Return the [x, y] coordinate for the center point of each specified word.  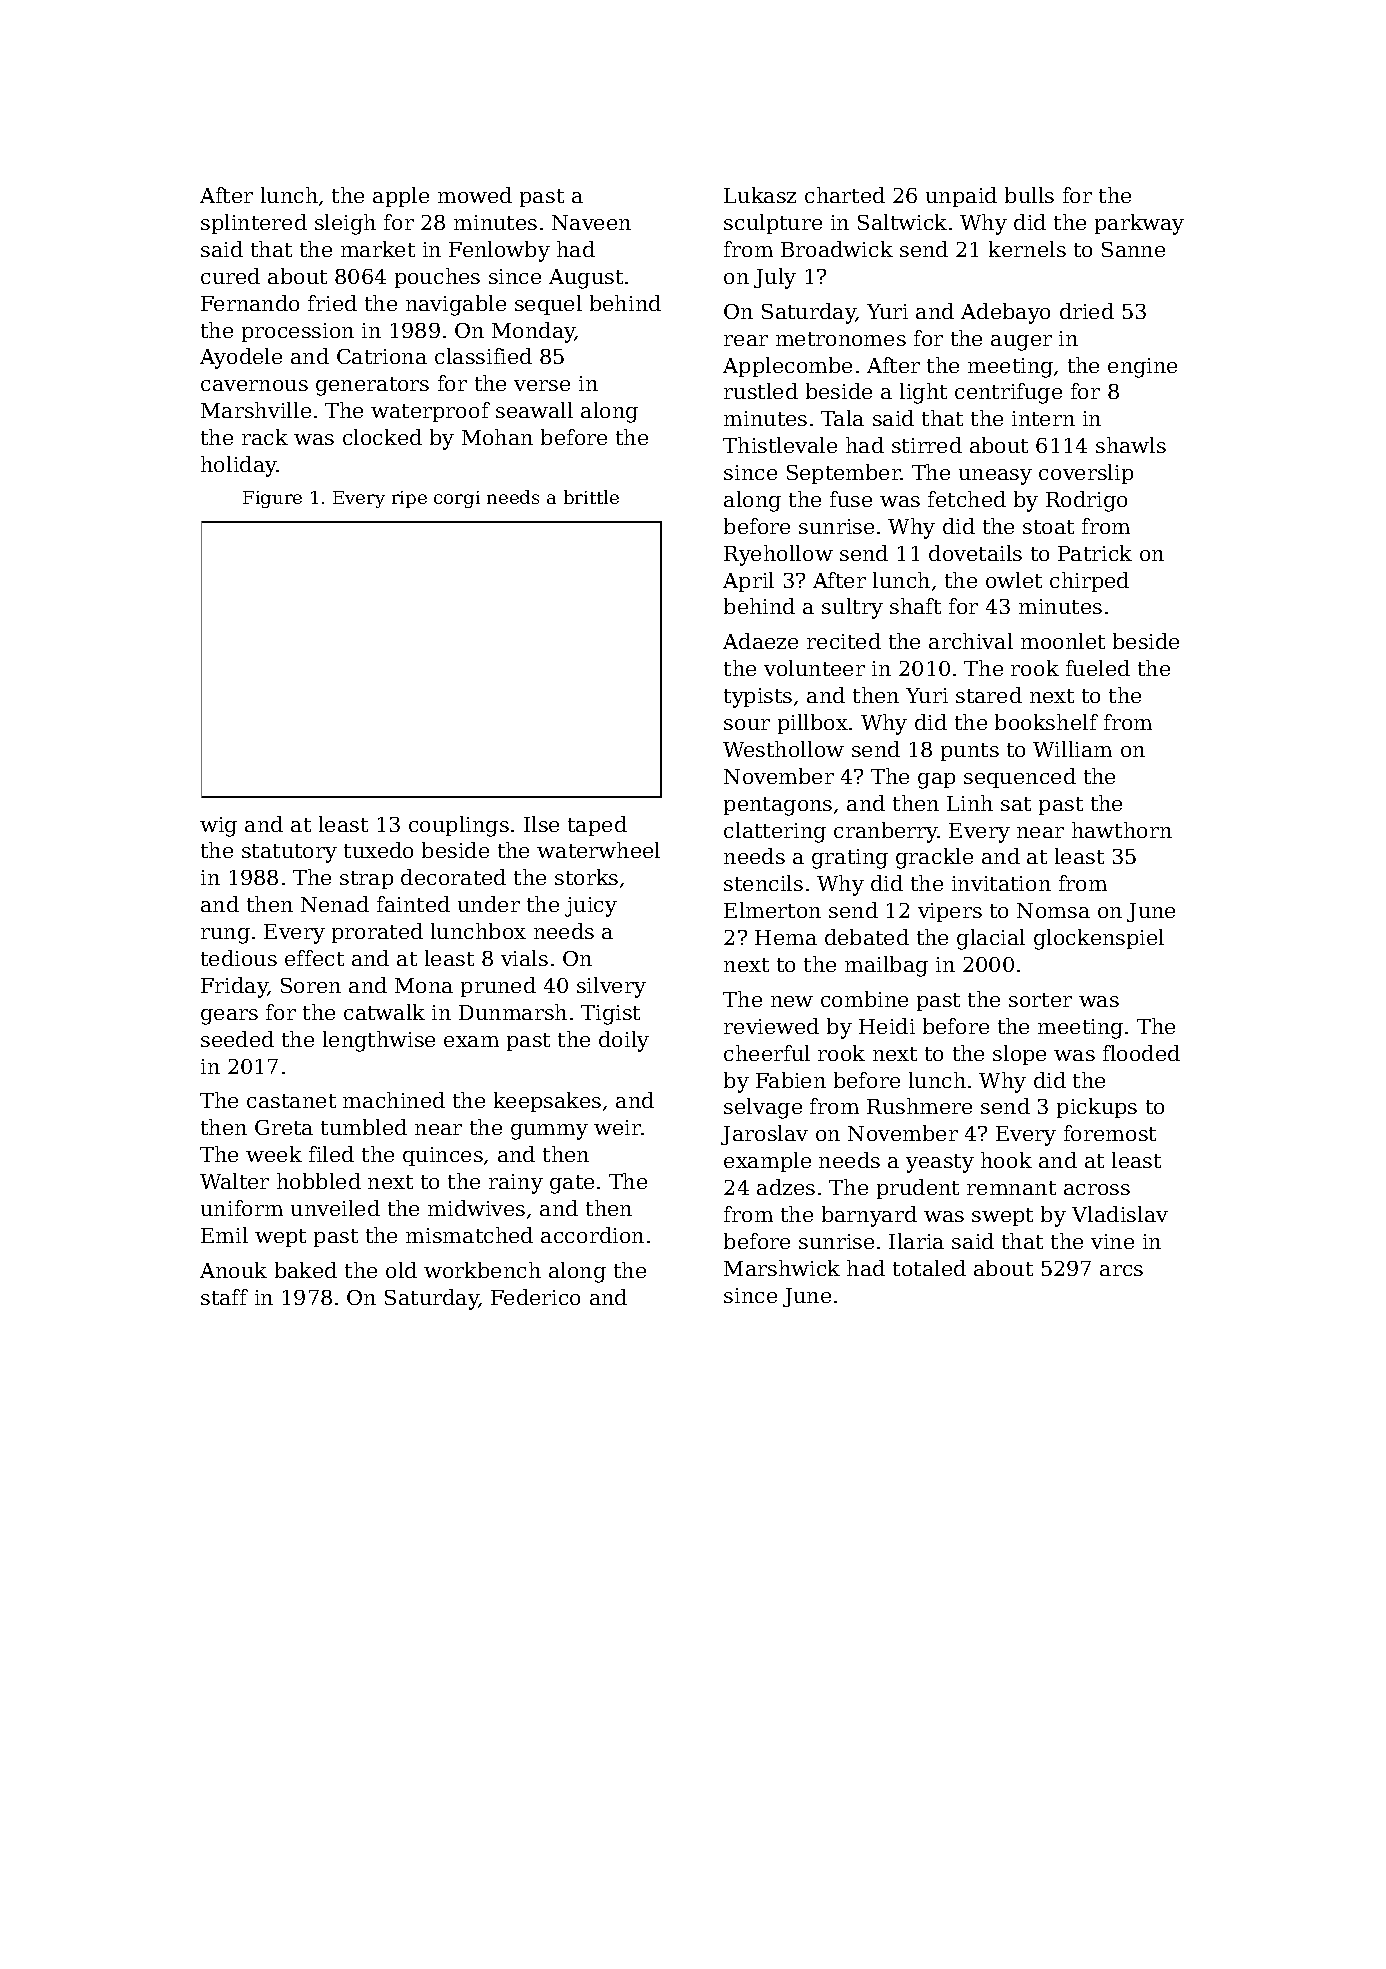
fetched [967, 499]
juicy [591, 907]
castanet [291, 1101]
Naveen [591, 222]
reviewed [771, 1026]
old [401, 1270]
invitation [1001, 883]
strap [366, 880]
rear [746, 340]
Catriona [382, 356]
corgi [457, 499]
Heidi [887, 1026]
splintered [254, 224]
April [748, 582]
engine [1142, 368]
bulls [1029, 195]
